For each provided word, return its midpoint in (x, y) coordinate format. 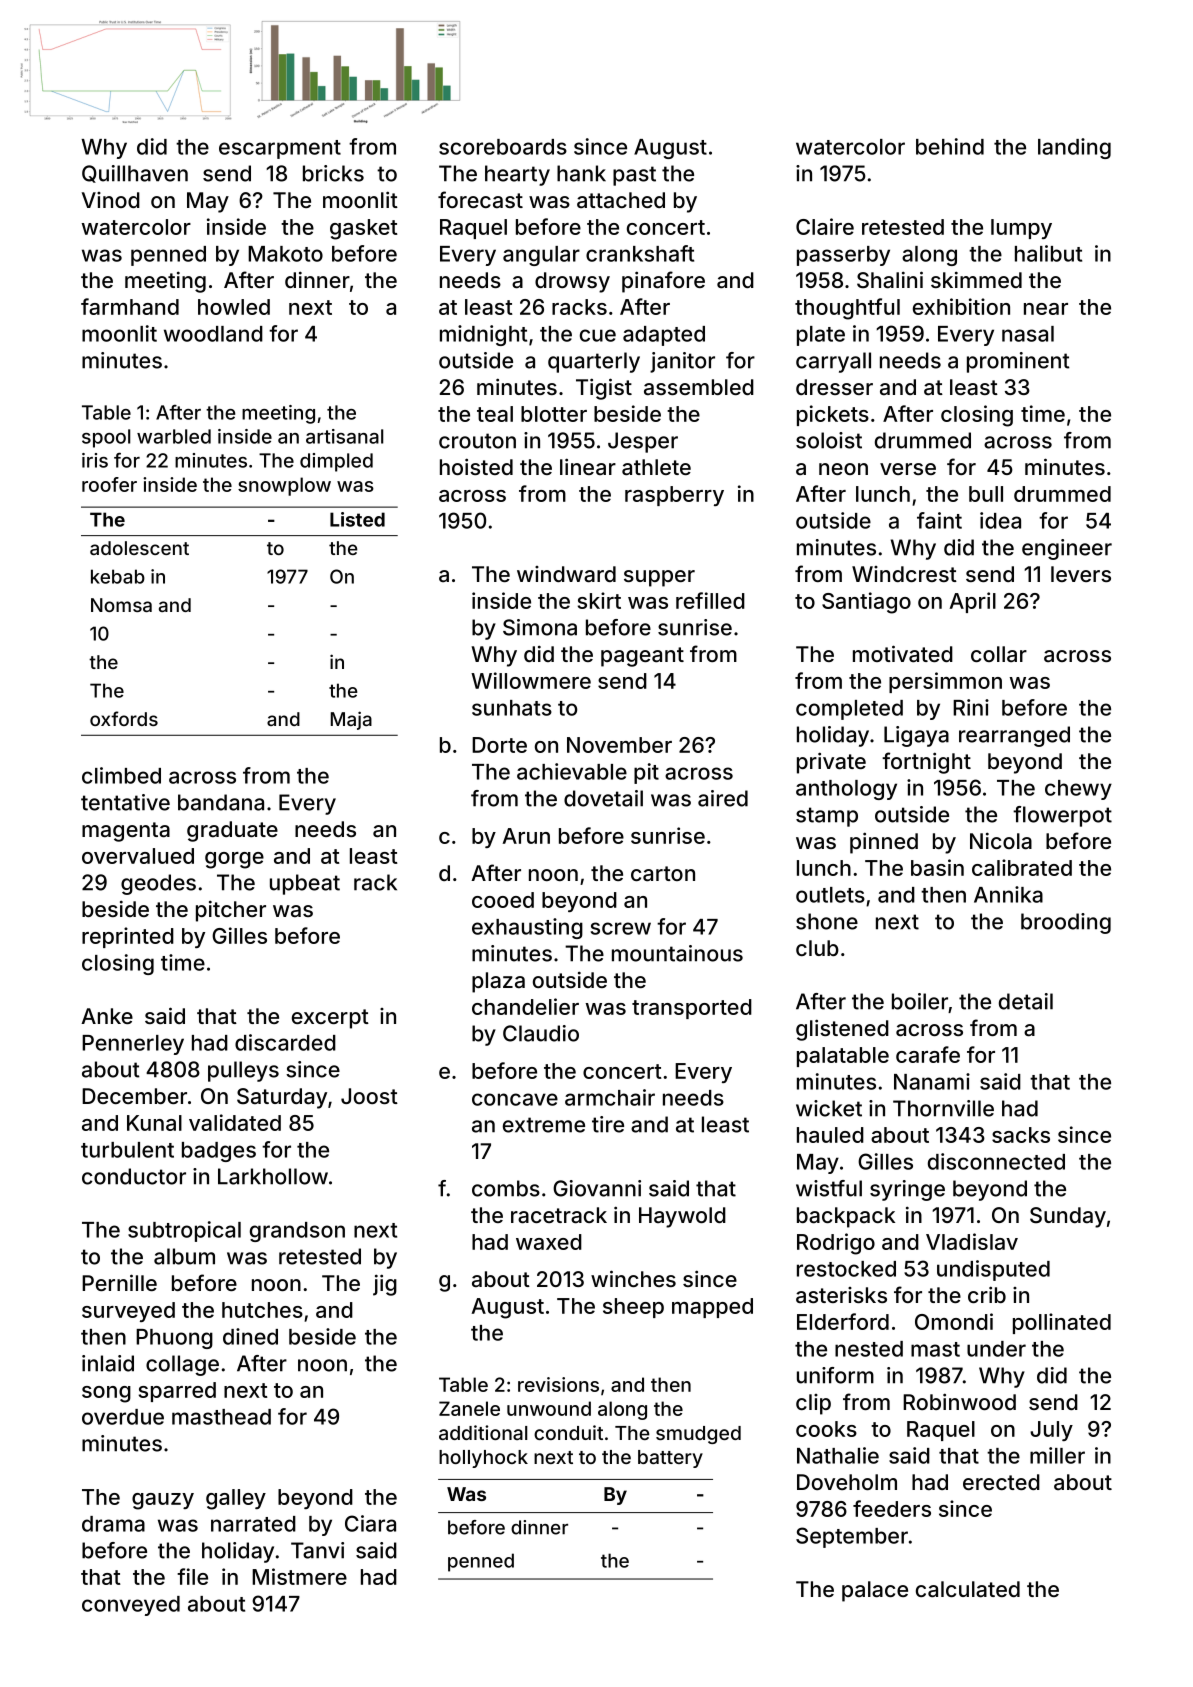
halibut (1048, 253)
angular (541, 256)
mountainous (677, 953)
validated (235, 1122)
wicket (829, 1108)
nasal (1028, 334)
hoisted (476, 466)
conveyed (131, 1606)
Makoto (285, 254)
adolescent (139, 548)
